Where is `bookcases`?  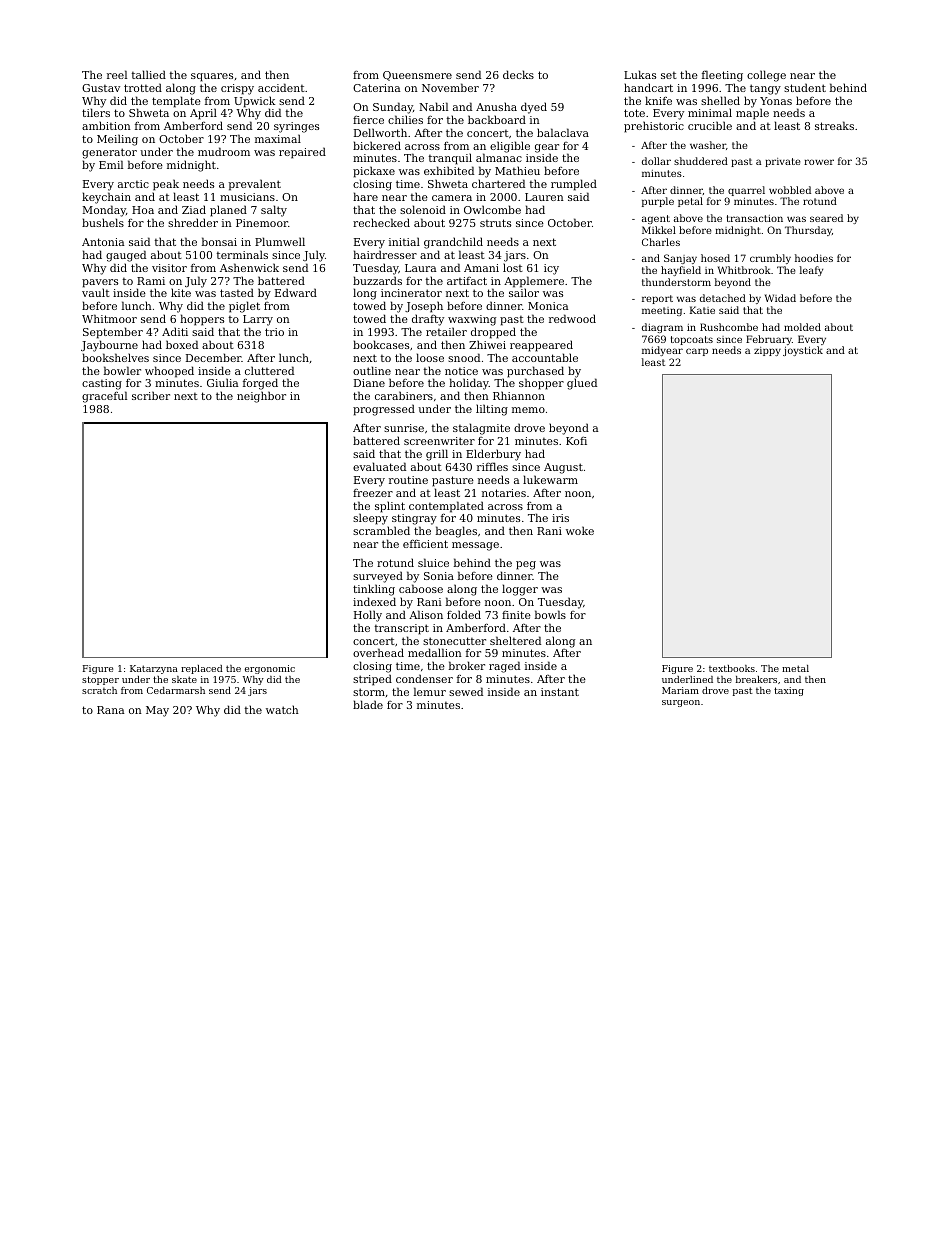
bookcases is located at coordinates (381, 344).
